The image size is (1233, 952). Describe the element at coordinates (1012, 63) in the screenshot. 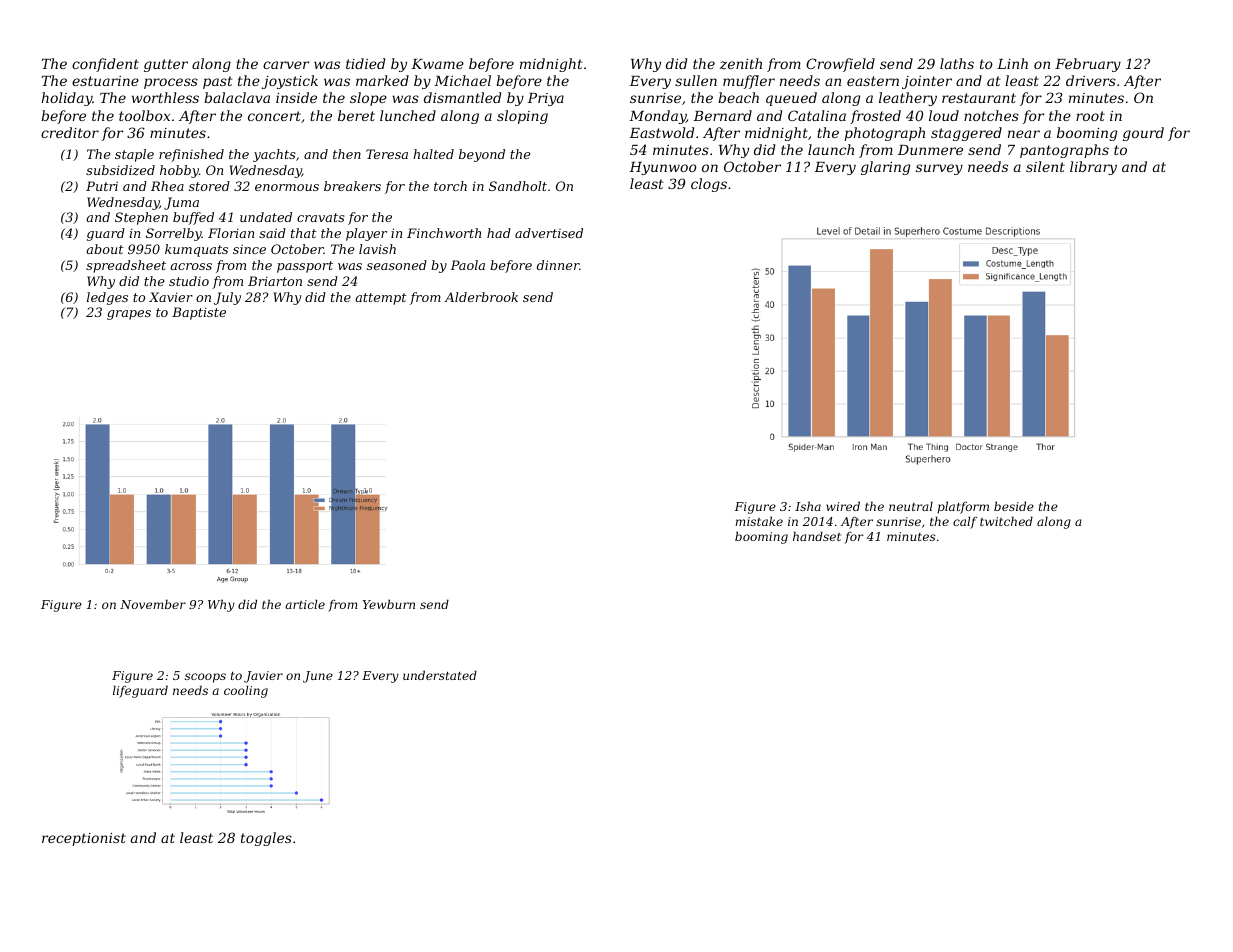

I see `Linh` at that location.
